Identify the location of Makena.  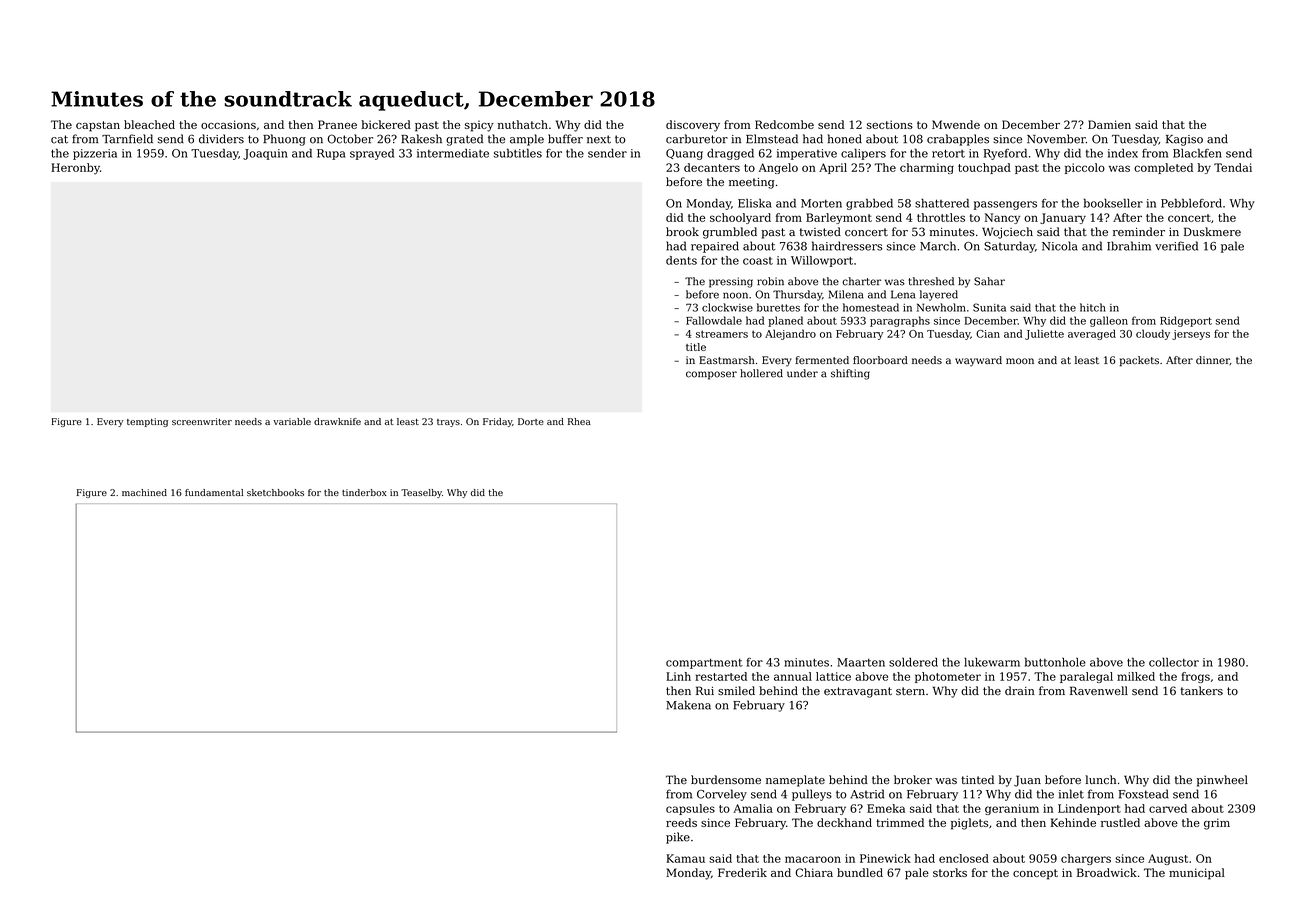
(688, 705).
